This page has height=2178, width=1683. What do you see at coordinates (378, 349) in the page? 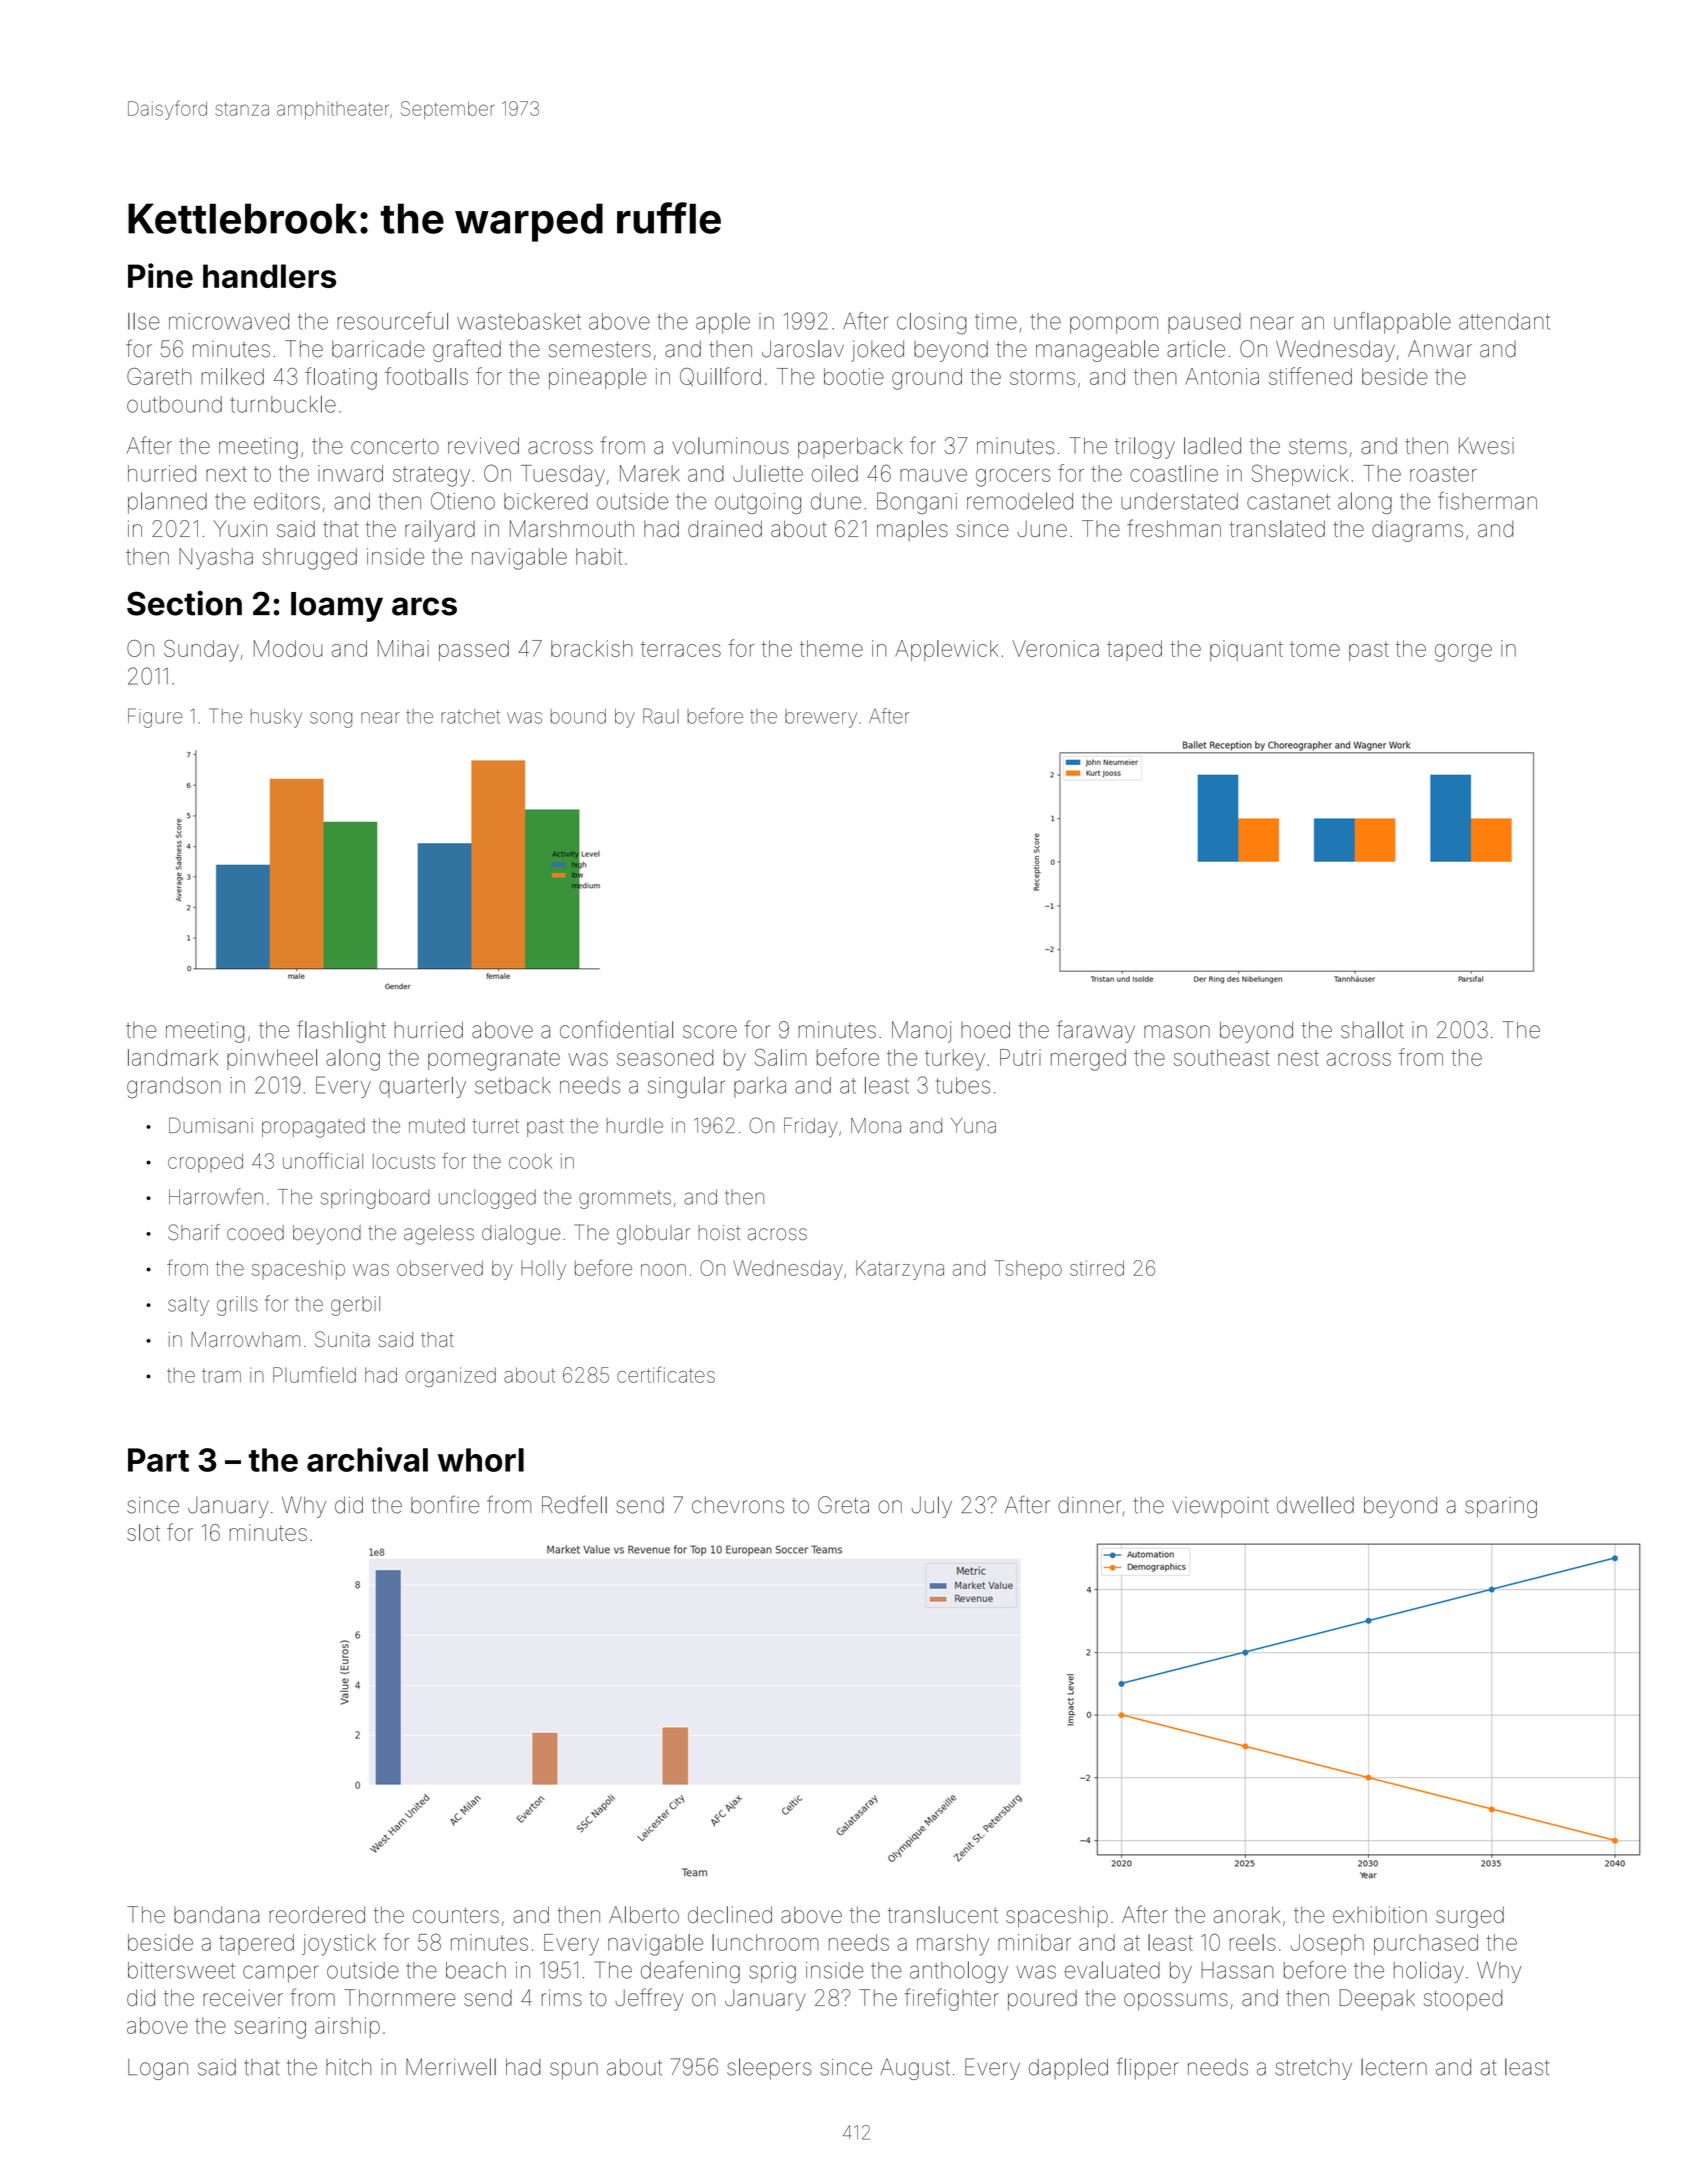
I see `barricade` at bounding box center [378, 349].
